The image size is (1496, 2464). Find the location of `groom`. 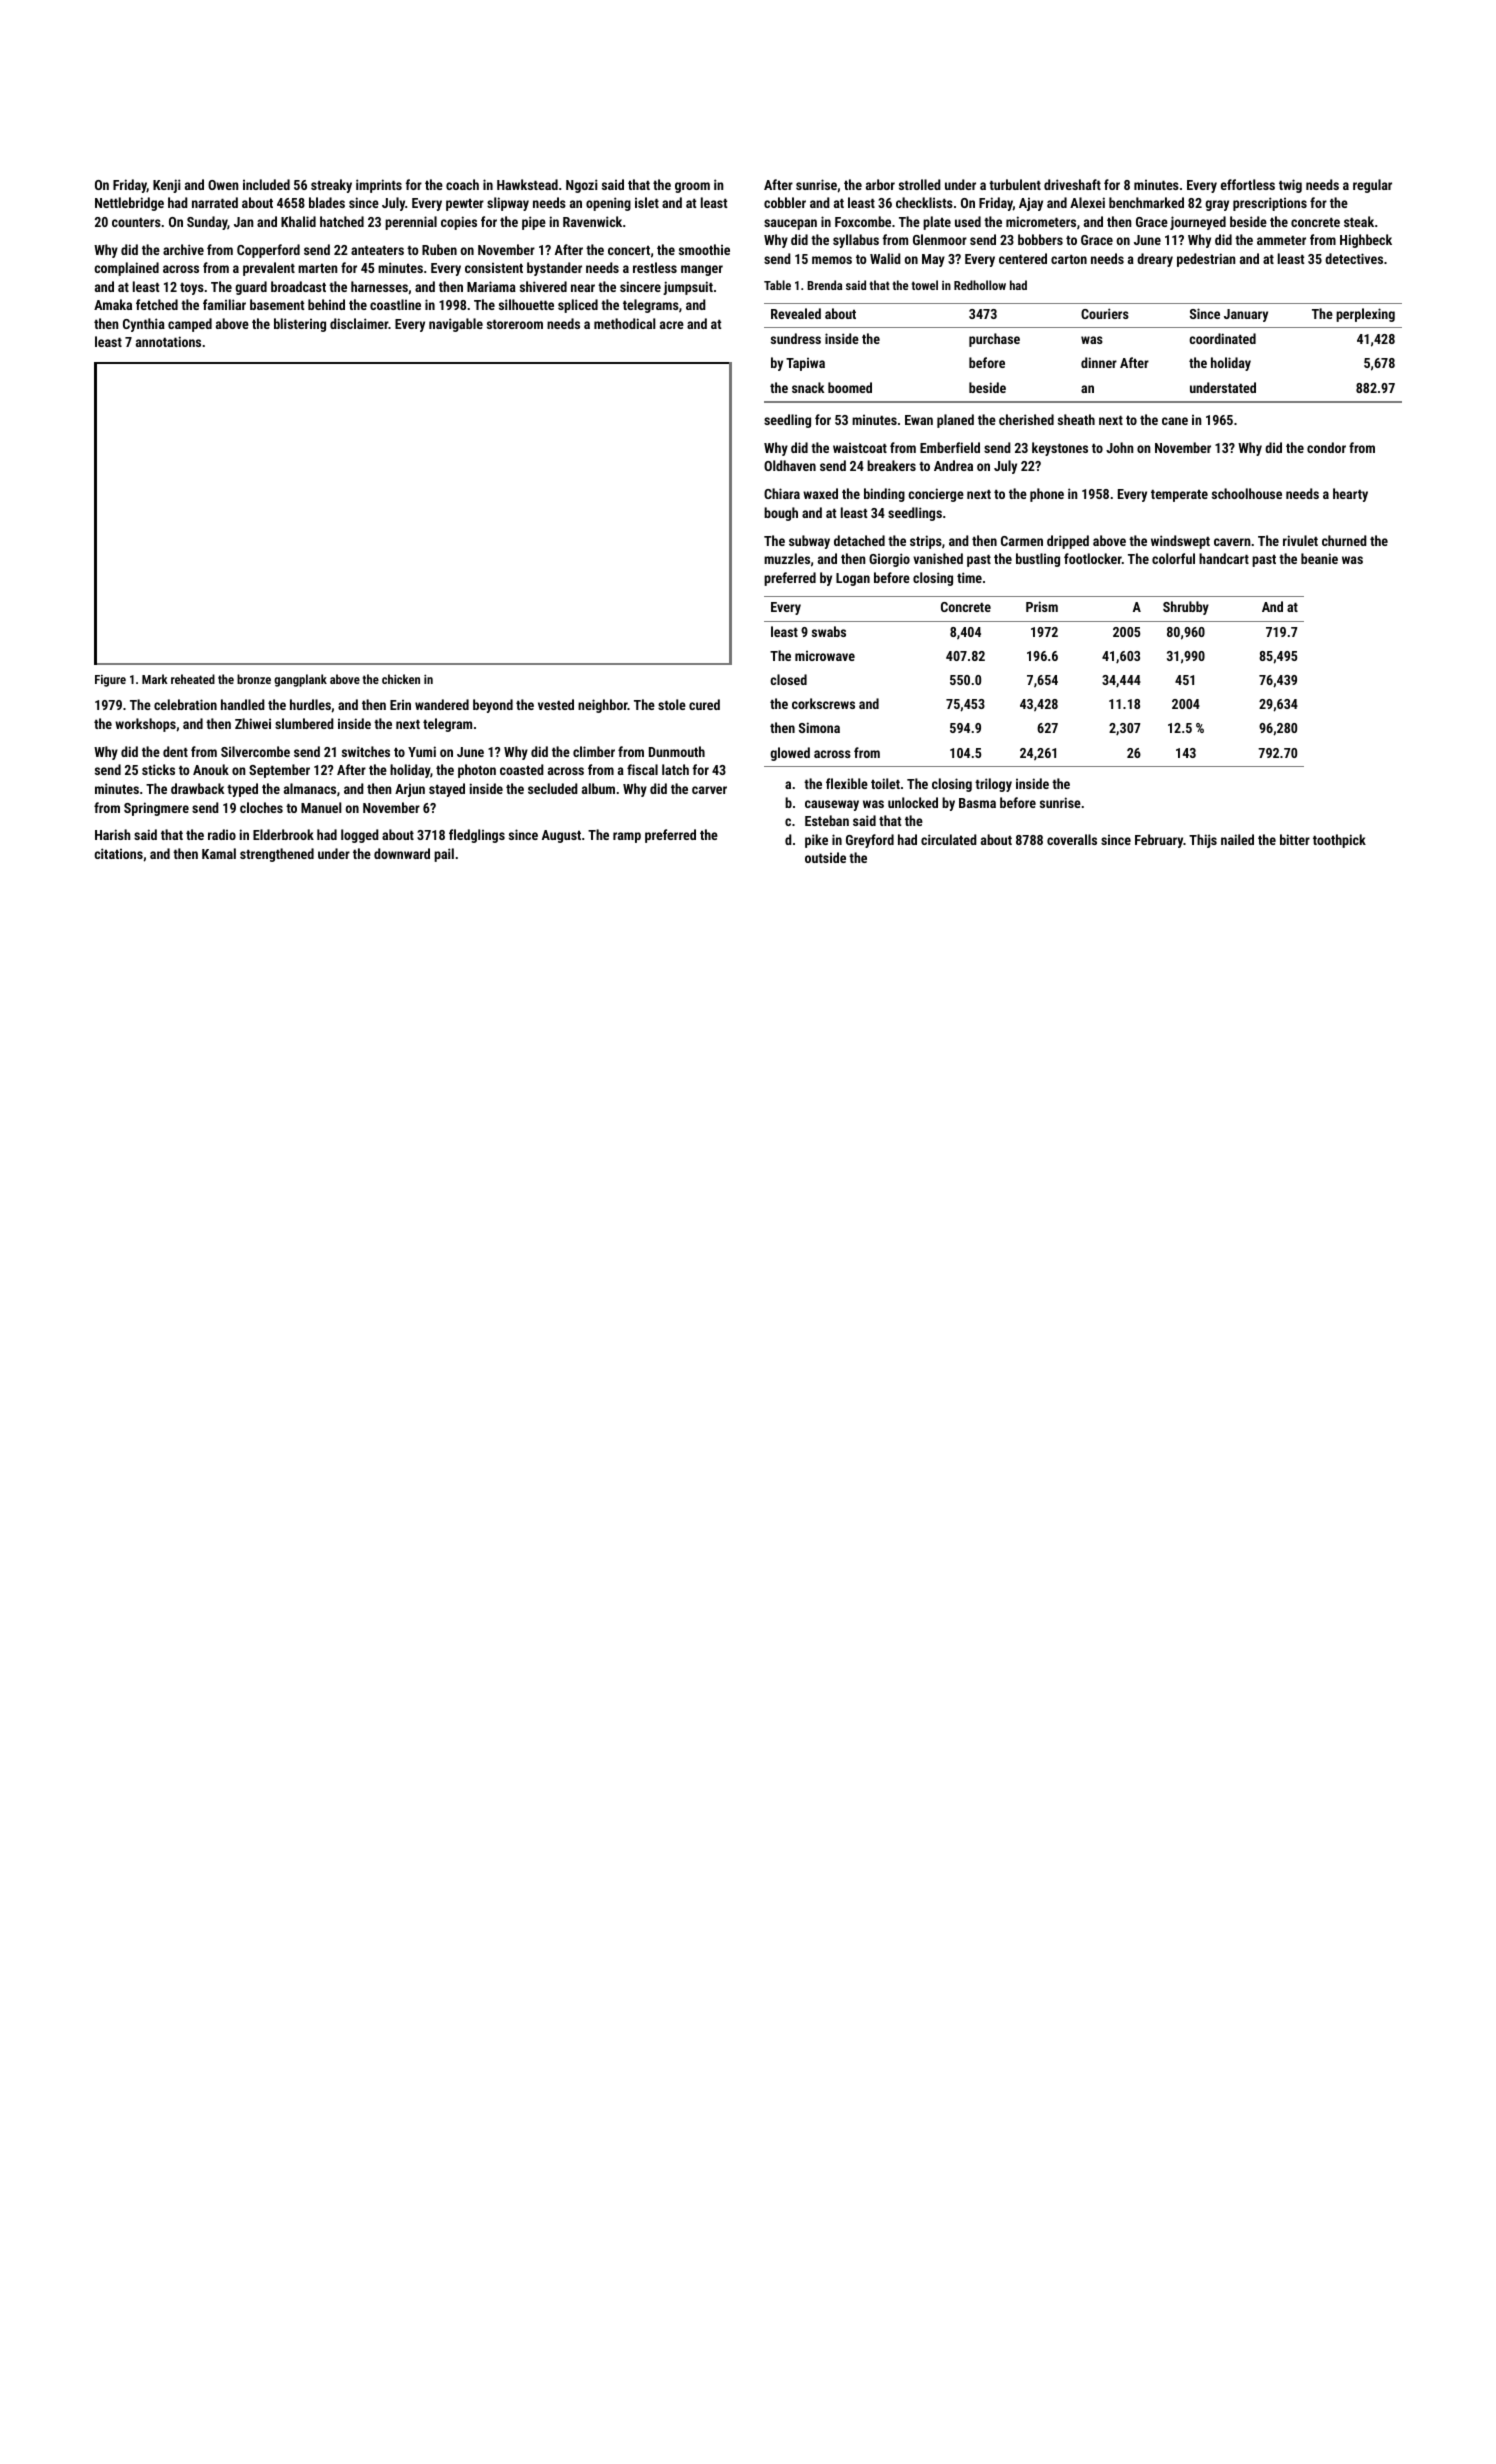

groom is located at coordinates (692, 187).
